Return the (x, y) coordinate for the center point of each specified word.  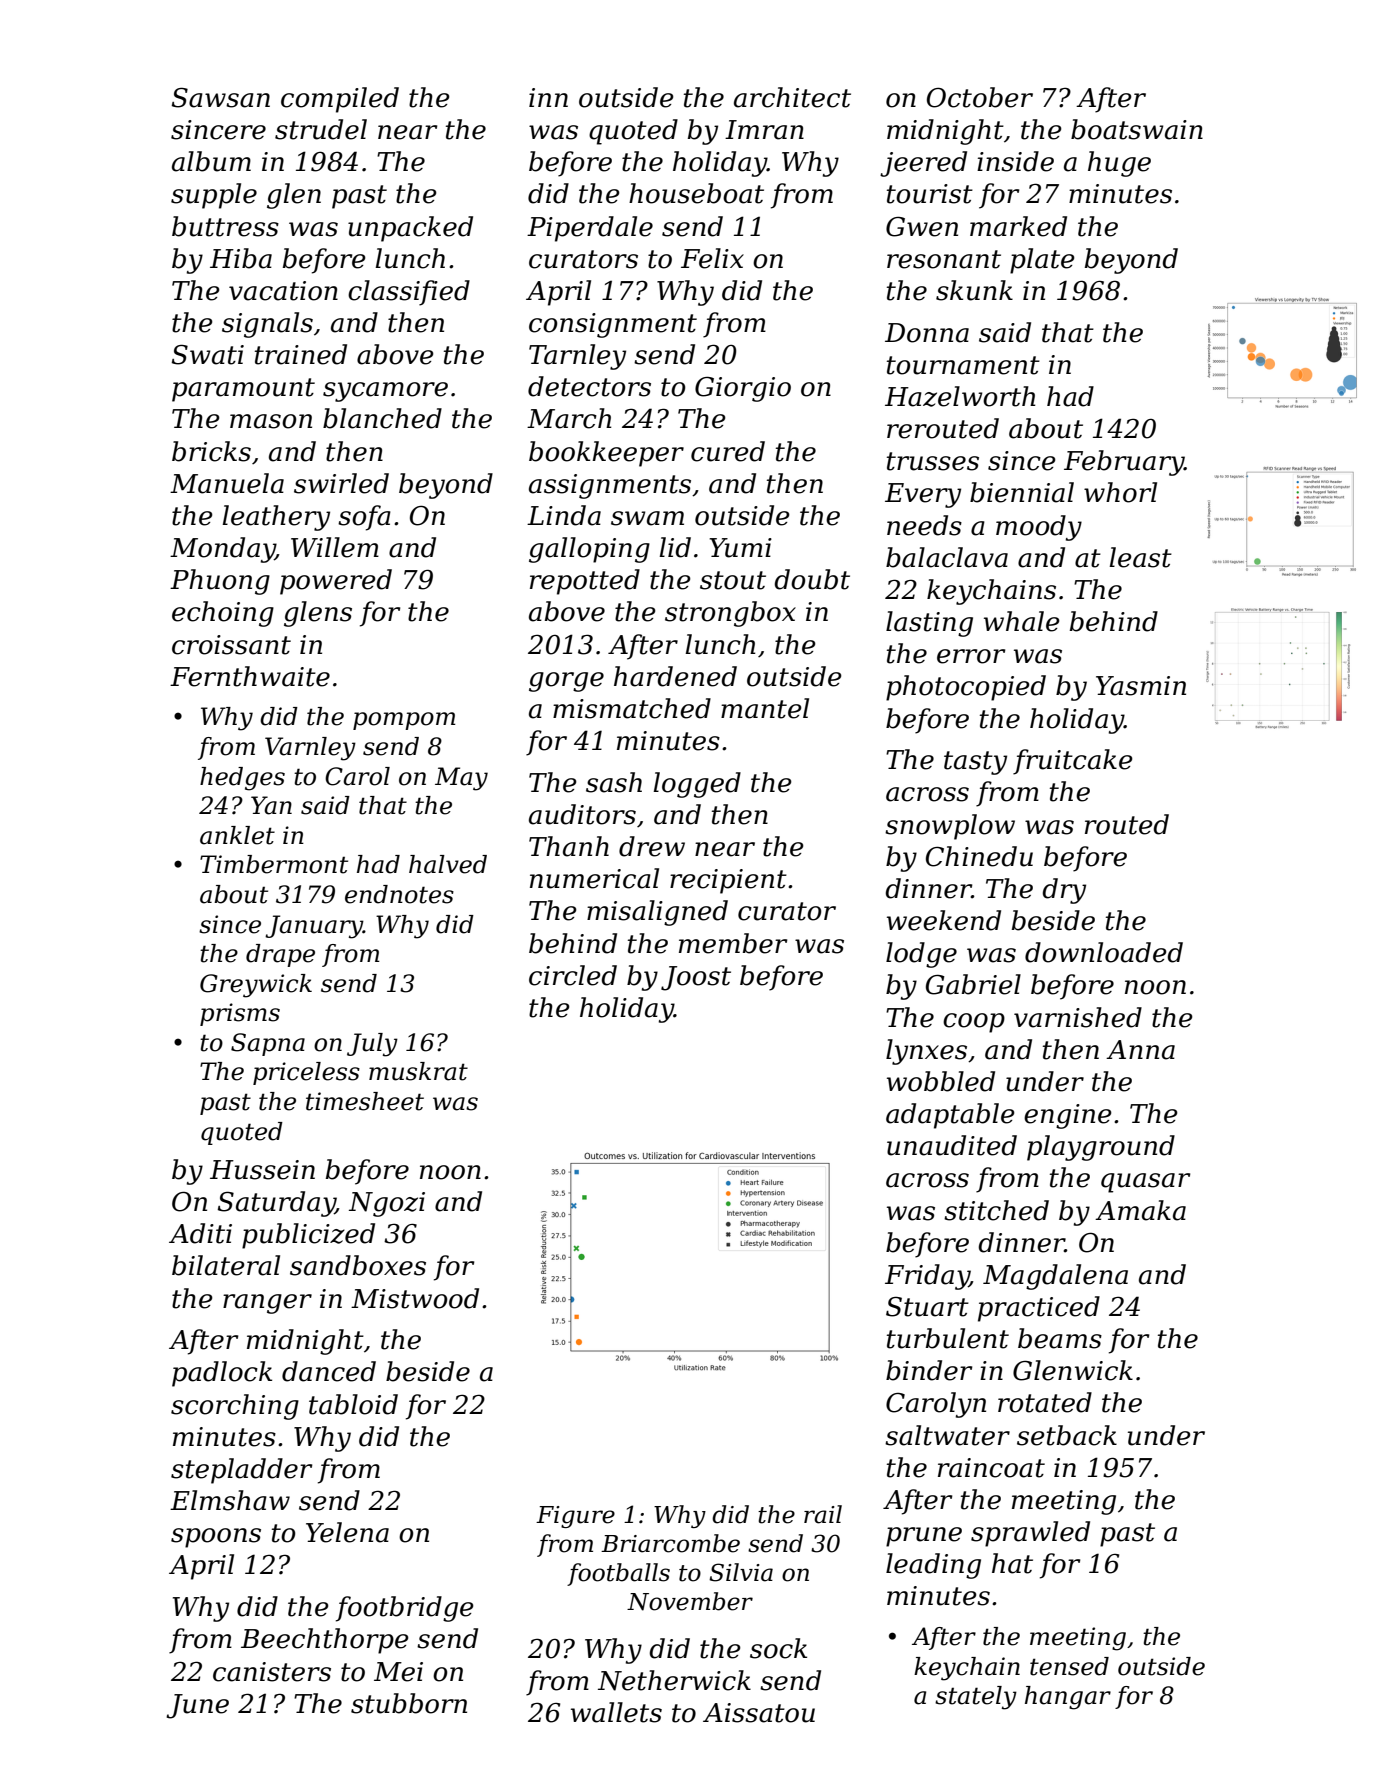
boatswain (1137, 129)
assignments (610, 486)
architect (792, 97)
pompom (404, 721)
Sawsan (221, 97)
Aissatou (759, 1713)
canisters (272, 1672)
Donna (927, 333)
